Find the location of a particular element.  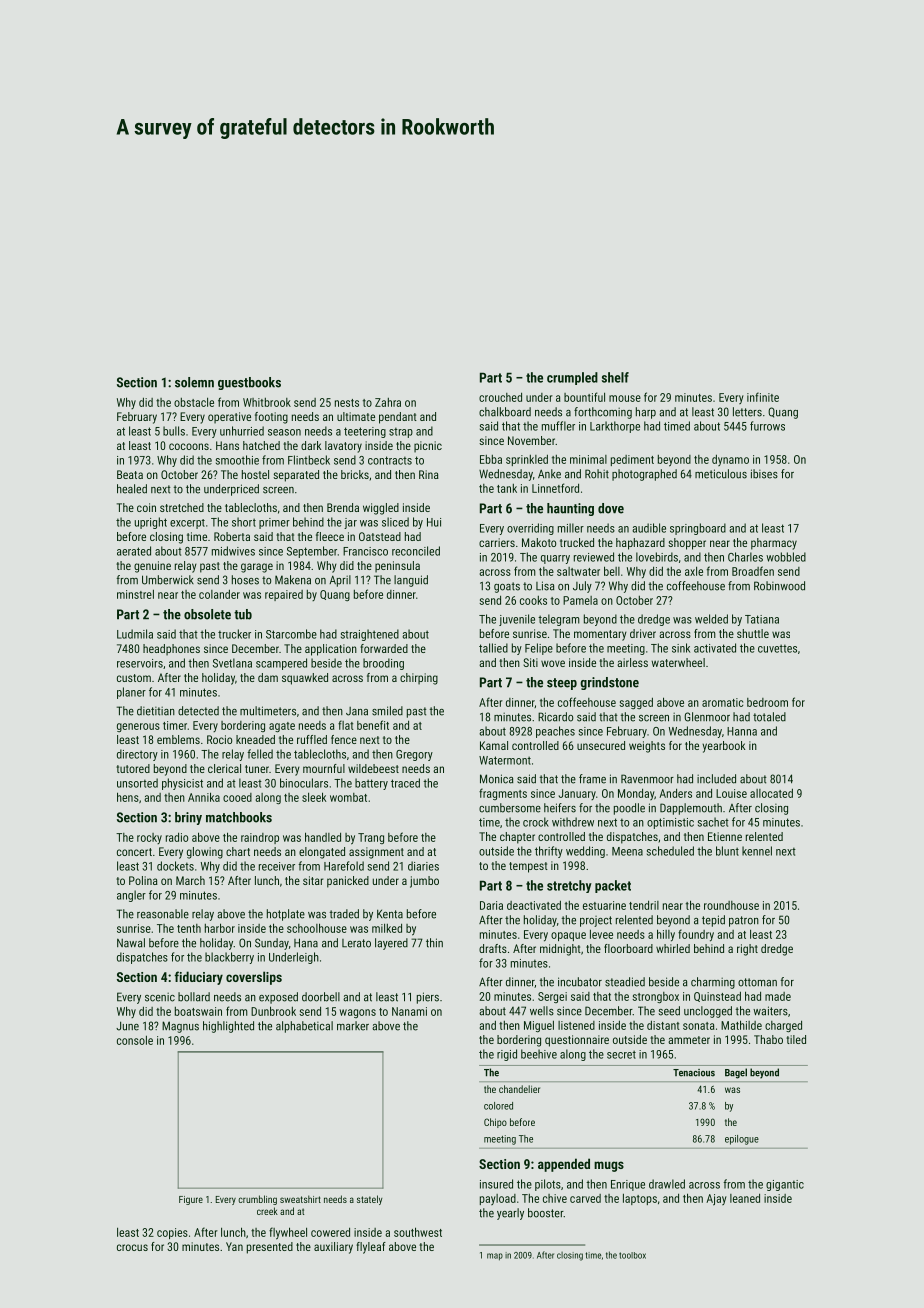

Gregory is located at coordinates (414, 755).
